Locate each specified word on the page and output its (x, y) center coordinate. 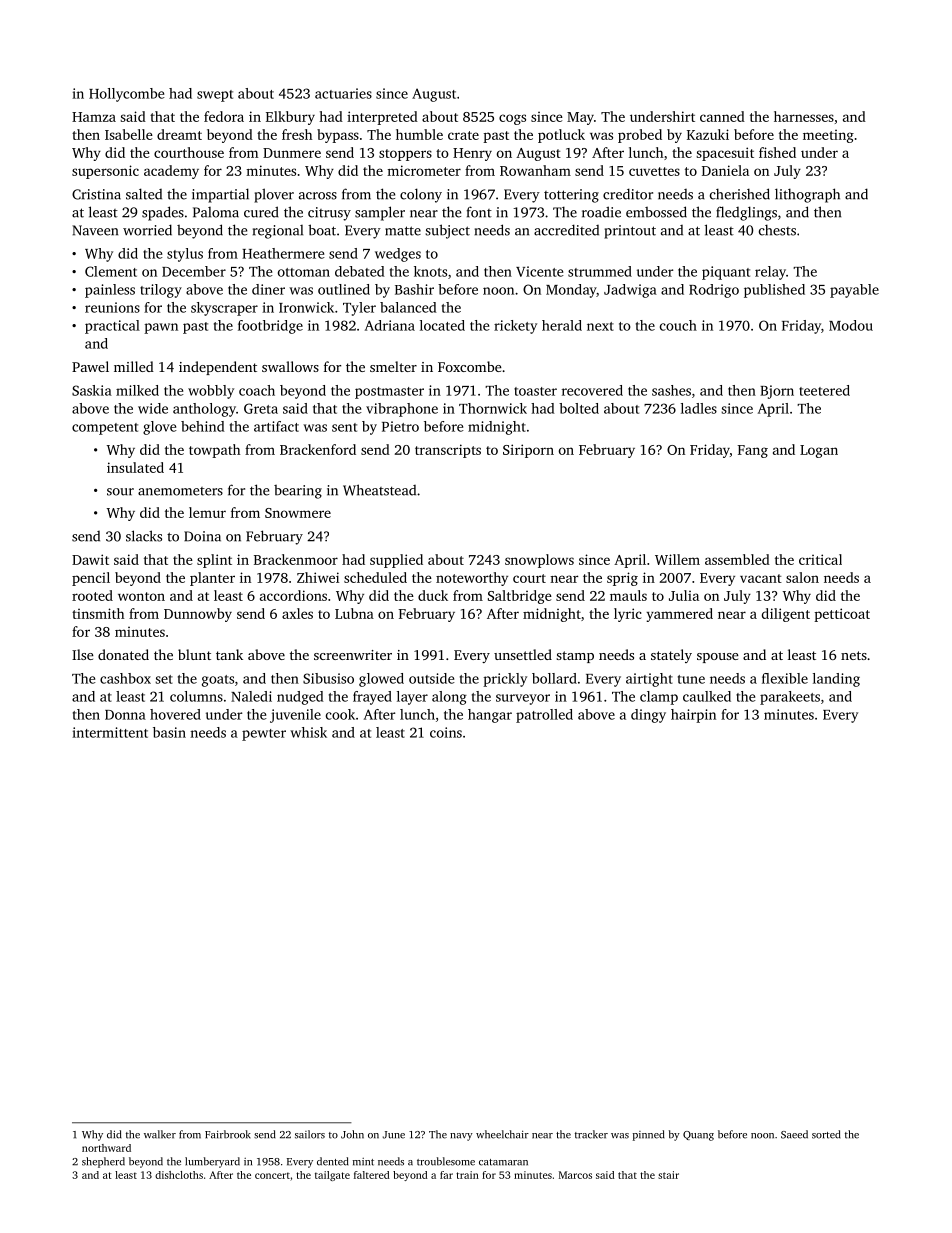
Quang (698, 1136)
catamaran (503, 1162)
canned (722, 116)
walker (160, 1134)
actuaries (343, 93)
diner (268, 289)
